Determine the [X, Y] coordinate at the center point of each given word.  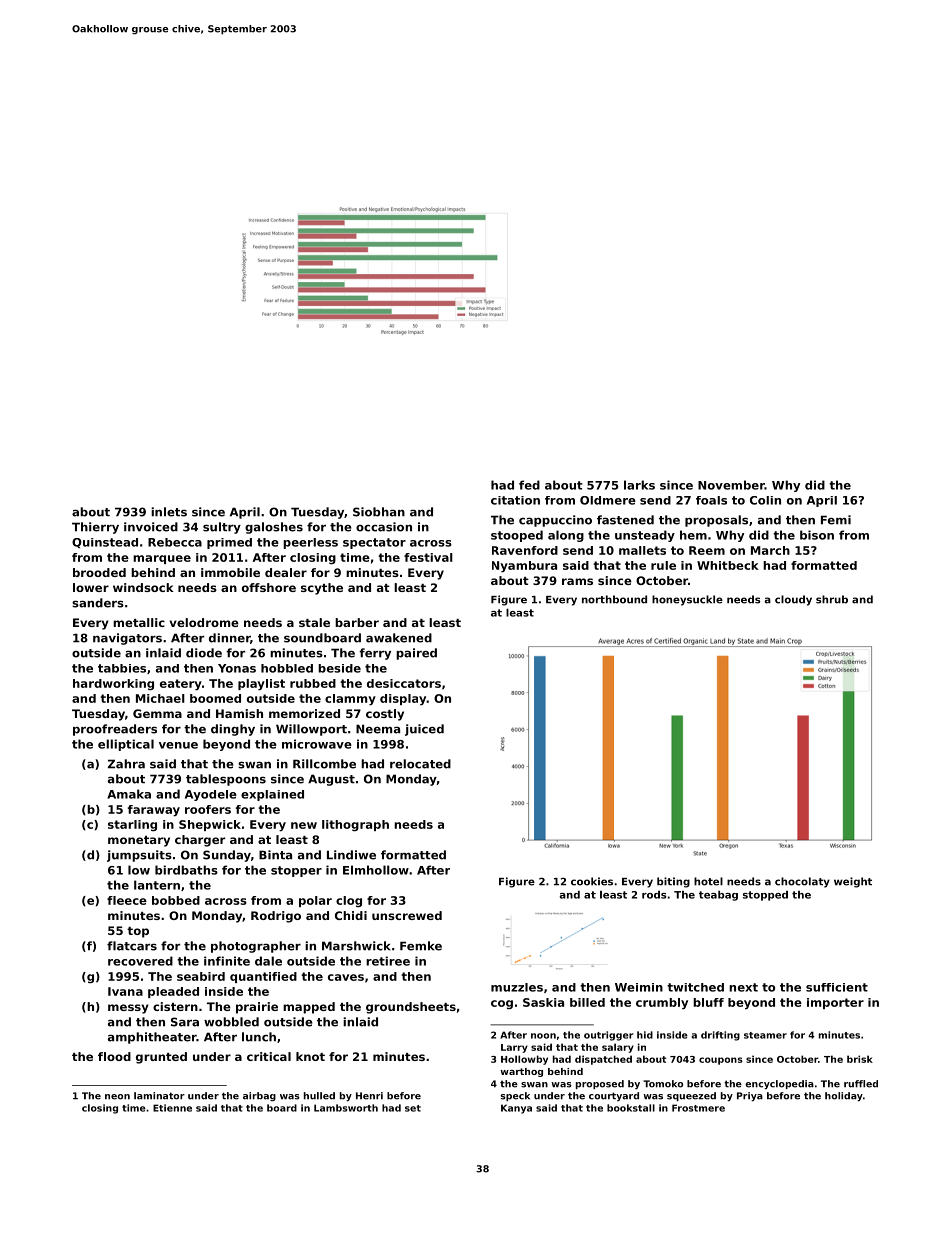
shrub [832, 599]
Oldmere [608, 500]
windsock [143, 587]
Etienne [172, 1108]
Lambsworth [346, 1108]
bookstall [631, 1108]
